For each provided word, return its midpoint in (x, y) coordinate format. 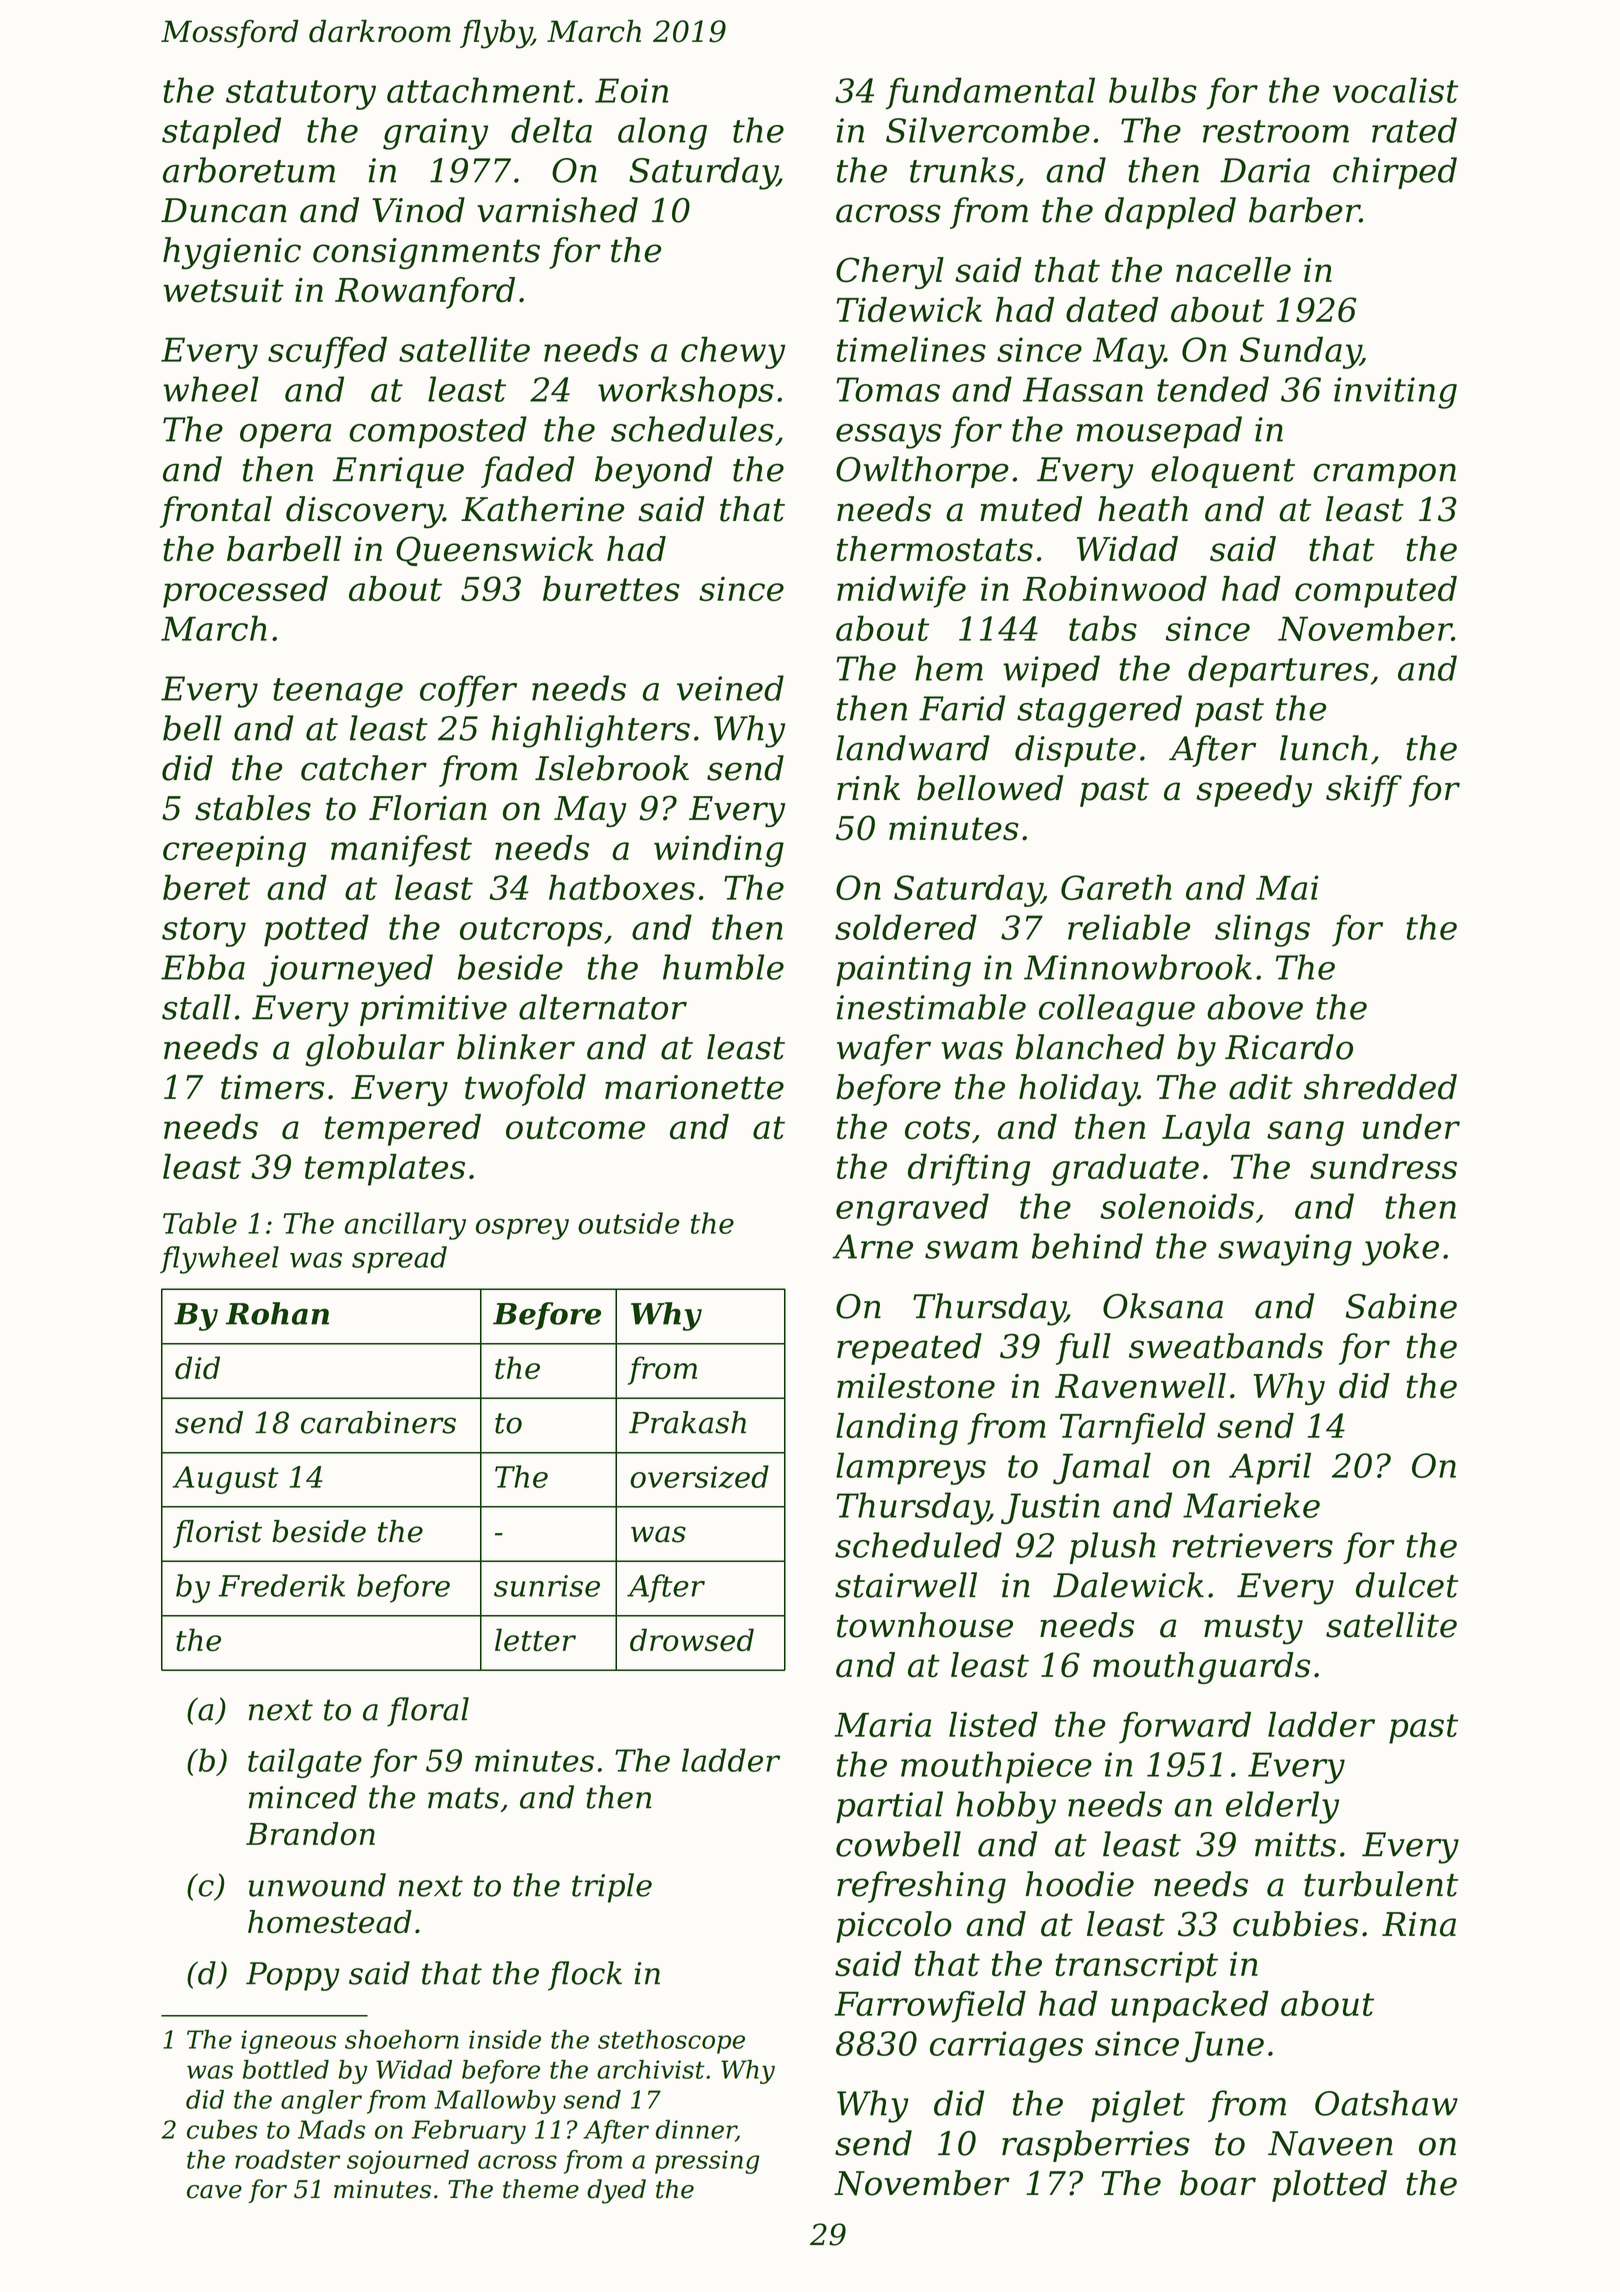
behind (1087, 1246)
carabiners (378, 1422)
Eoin (631, 90)
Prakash (687, 1422)
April (1270, 1468)
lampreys (911, 1468)
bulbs (1153, 90)
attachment (481, 90)
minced (303, 1797)
